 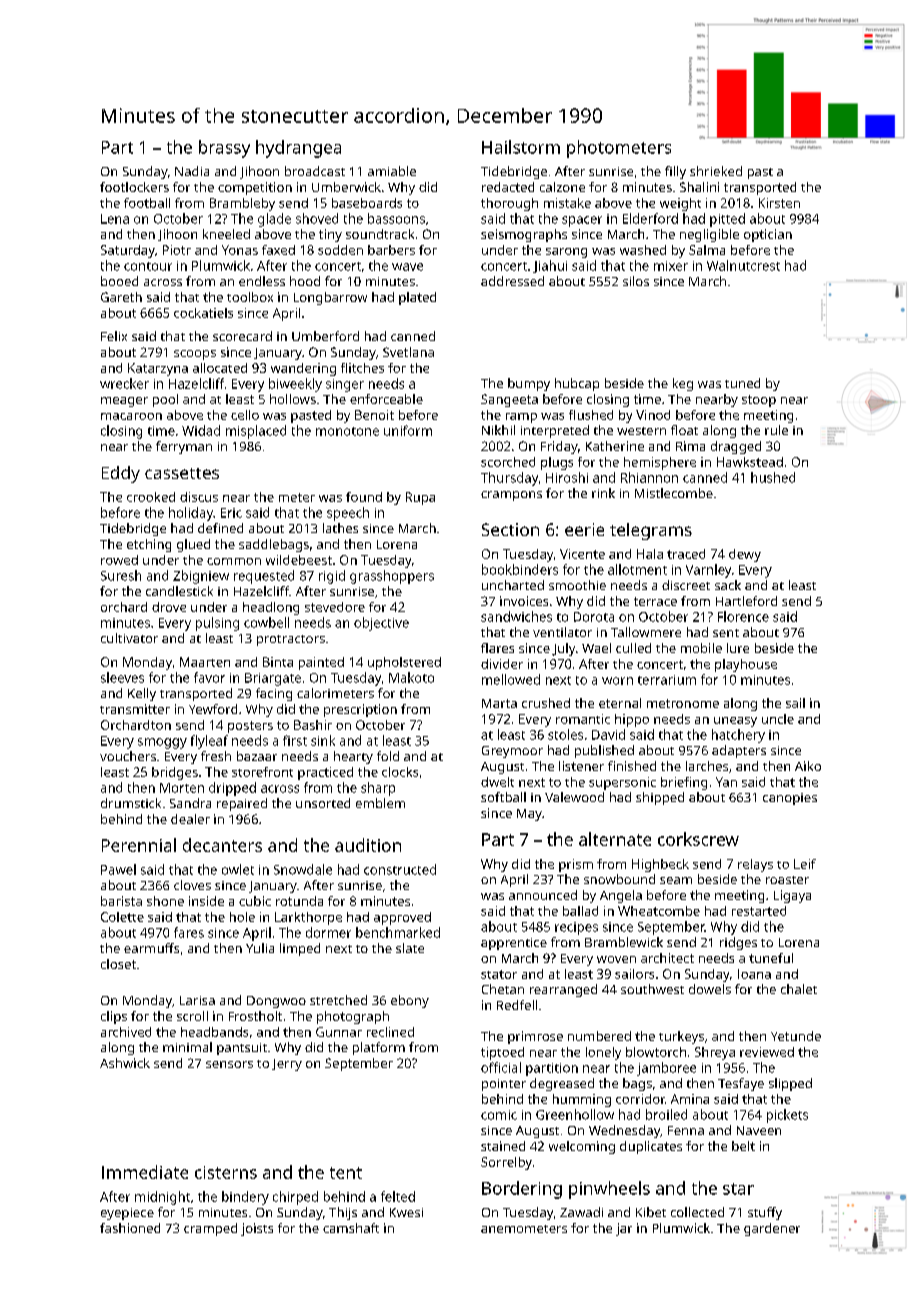 I want to click on broadcast, so click(x=315, y=171).
